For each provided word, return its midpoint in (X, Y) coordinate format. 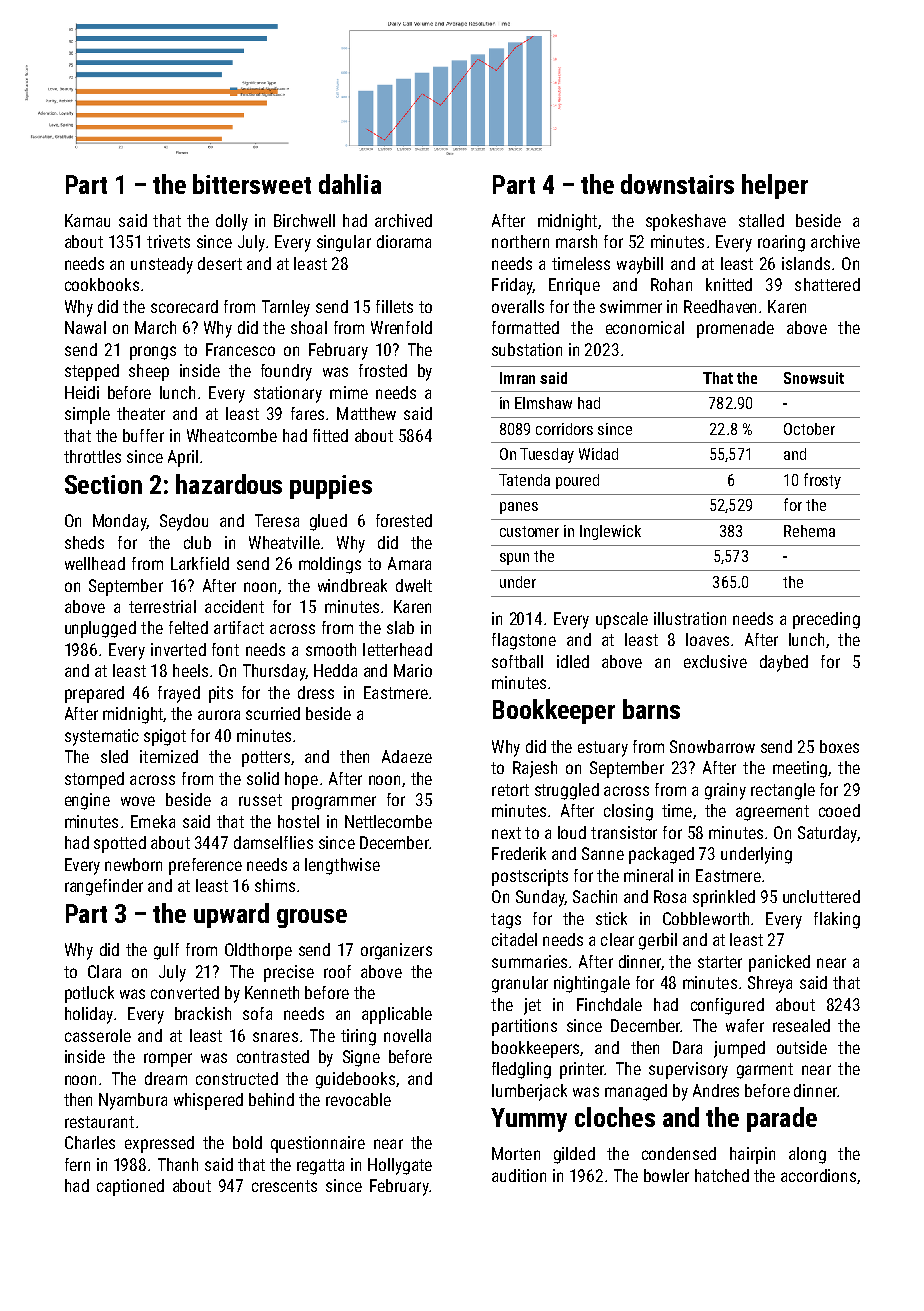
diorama (404, 241)
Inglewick (610, 532)
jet (532, 1006)
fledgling (521, 1070)
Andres (716, 1090)
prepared (94, 694)
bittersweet (252, 184)
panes (519, 508)
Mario (413, 670)
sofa (257, 1013)
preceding (826, 620)
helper (775, 186)
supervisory (688, 1070)
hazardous (229, 484)
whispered (208, 1101)
